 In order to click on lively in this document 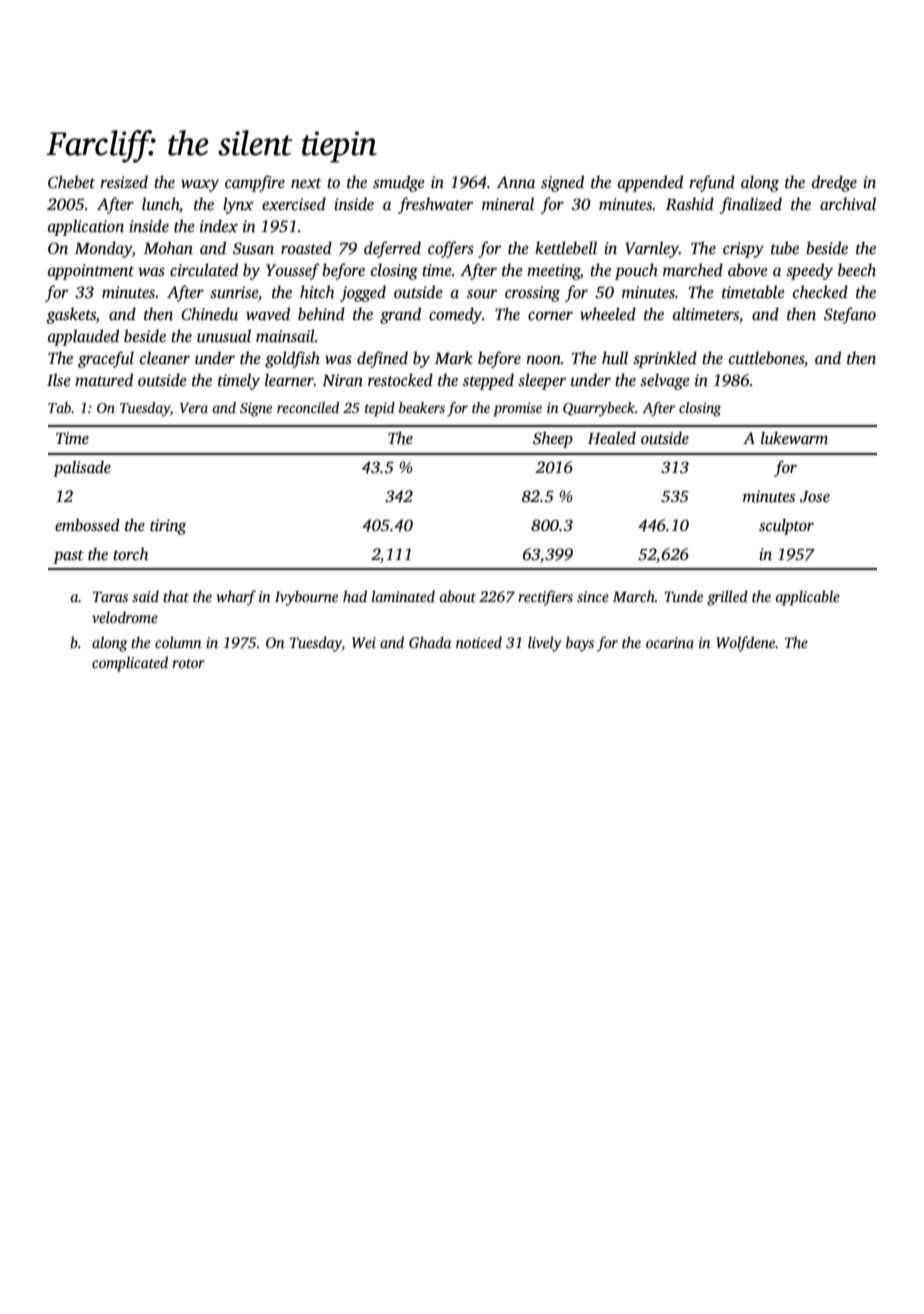, I will do `click(545, 644)`.
